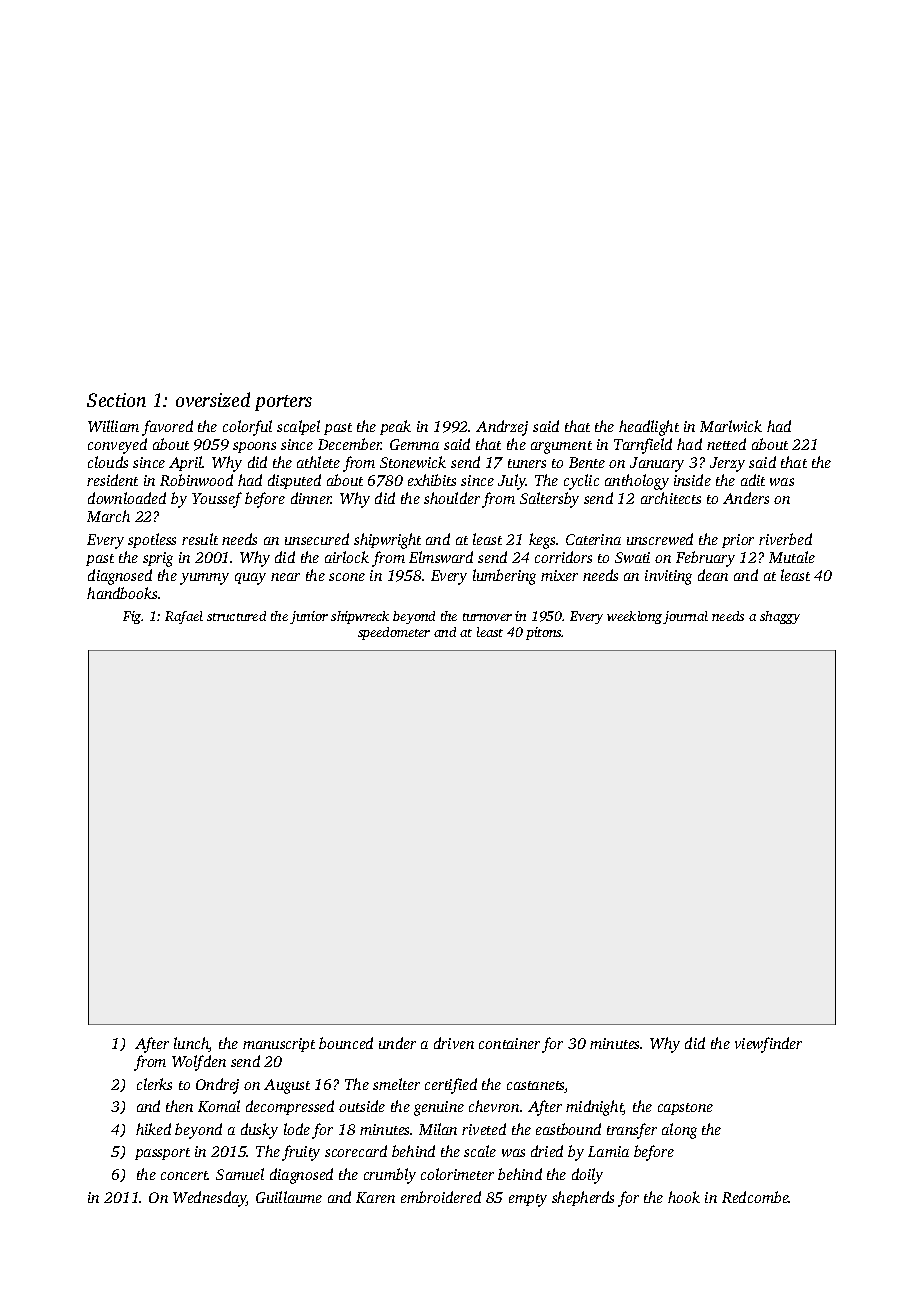 The height and width of the screenshot is (1314, 924). Describe the element at coordinates (509, 1043) in the screenshot. I see `container` at that location.
